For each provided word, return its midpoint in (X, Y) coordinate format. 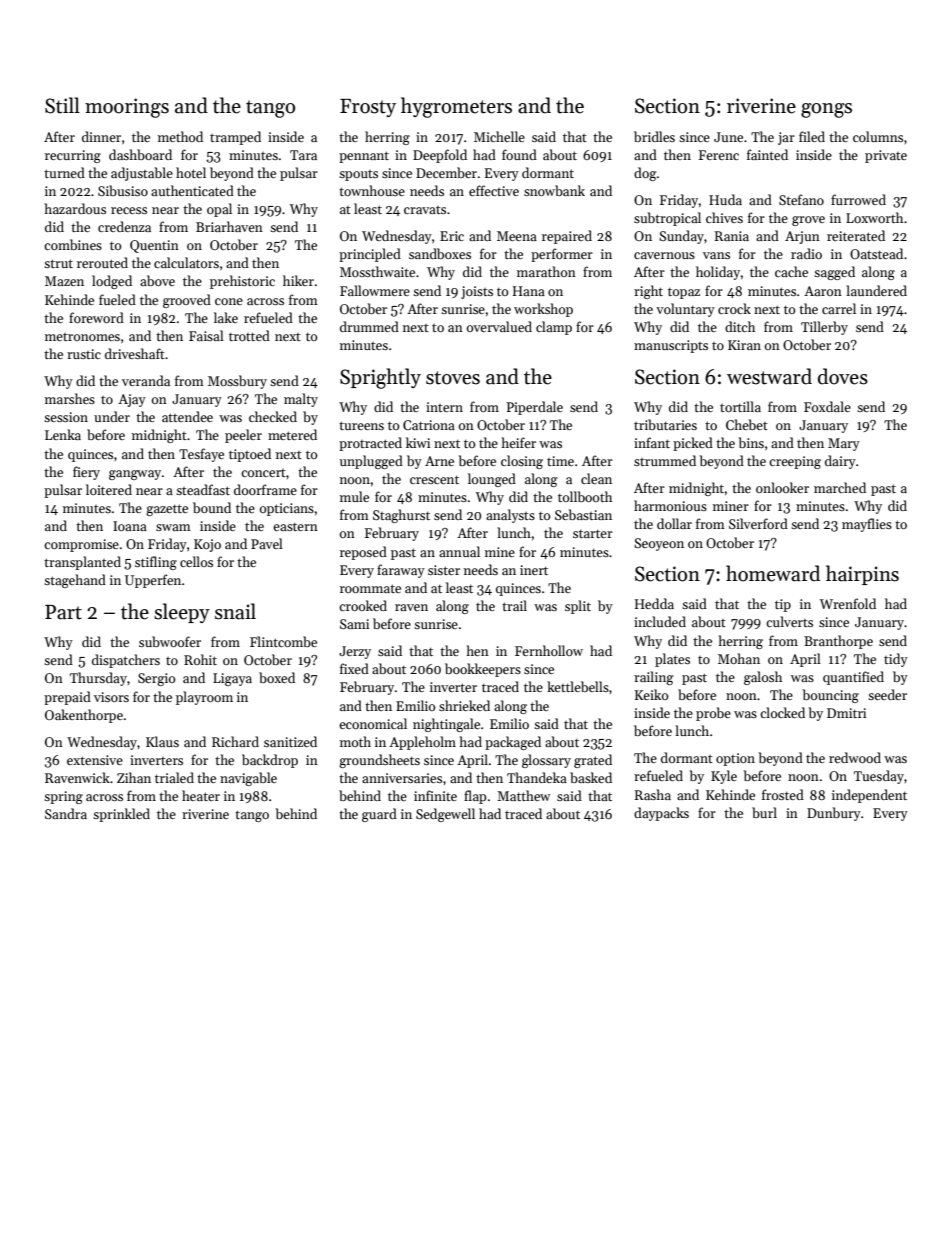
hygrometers (456, 107)
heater (201, 795)
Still (62, 105)
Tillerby (824, 328)
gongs (826, 110)
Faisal (206, 335)
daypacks (661, 814)
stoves (453, 378)
